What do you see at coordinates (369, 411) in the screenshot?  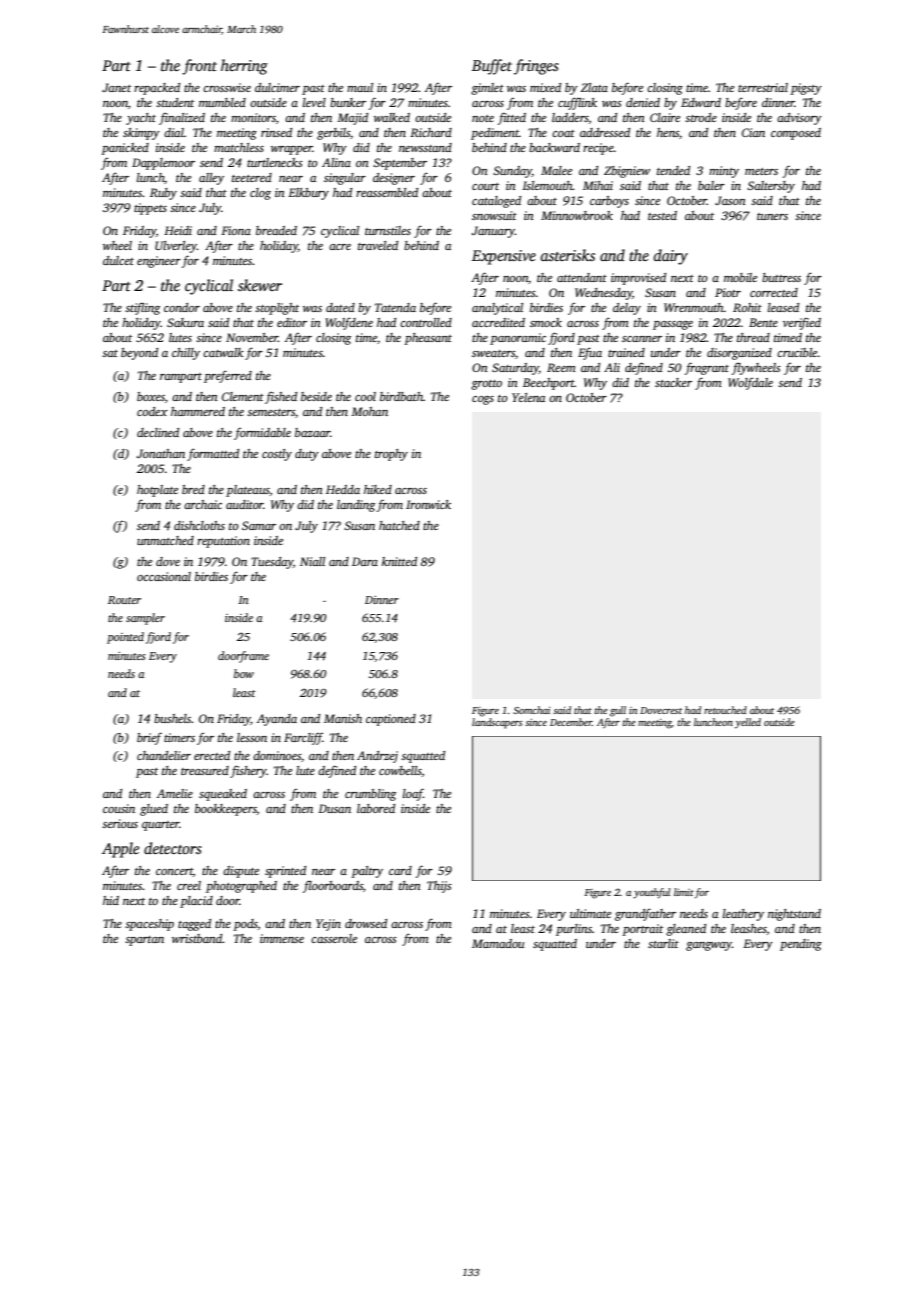 I see `Mohan` at bounding box center [369, 411].
